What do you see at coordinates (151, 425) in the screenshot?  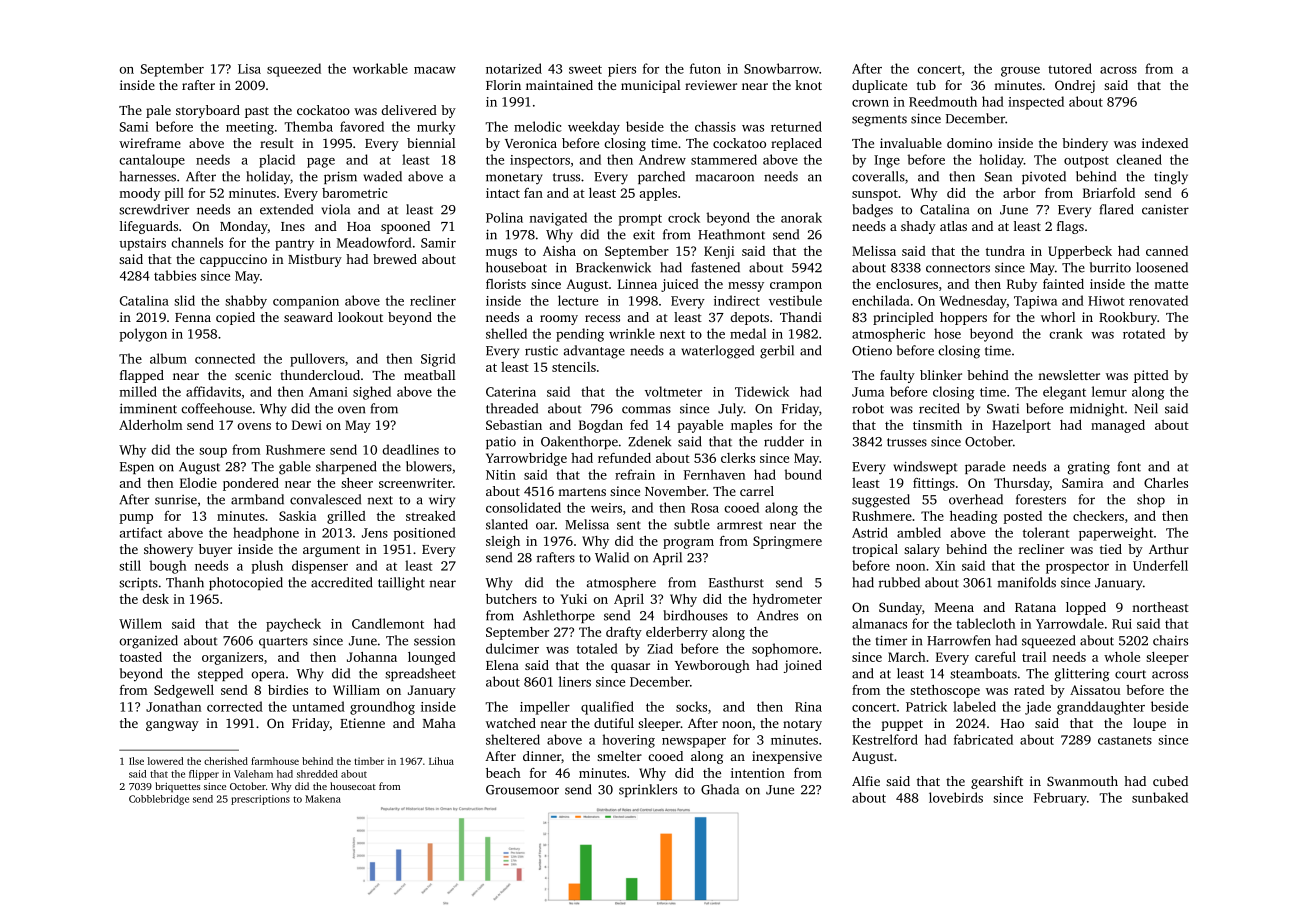 I see `Alderholm` at bounding box center [151, 425].
